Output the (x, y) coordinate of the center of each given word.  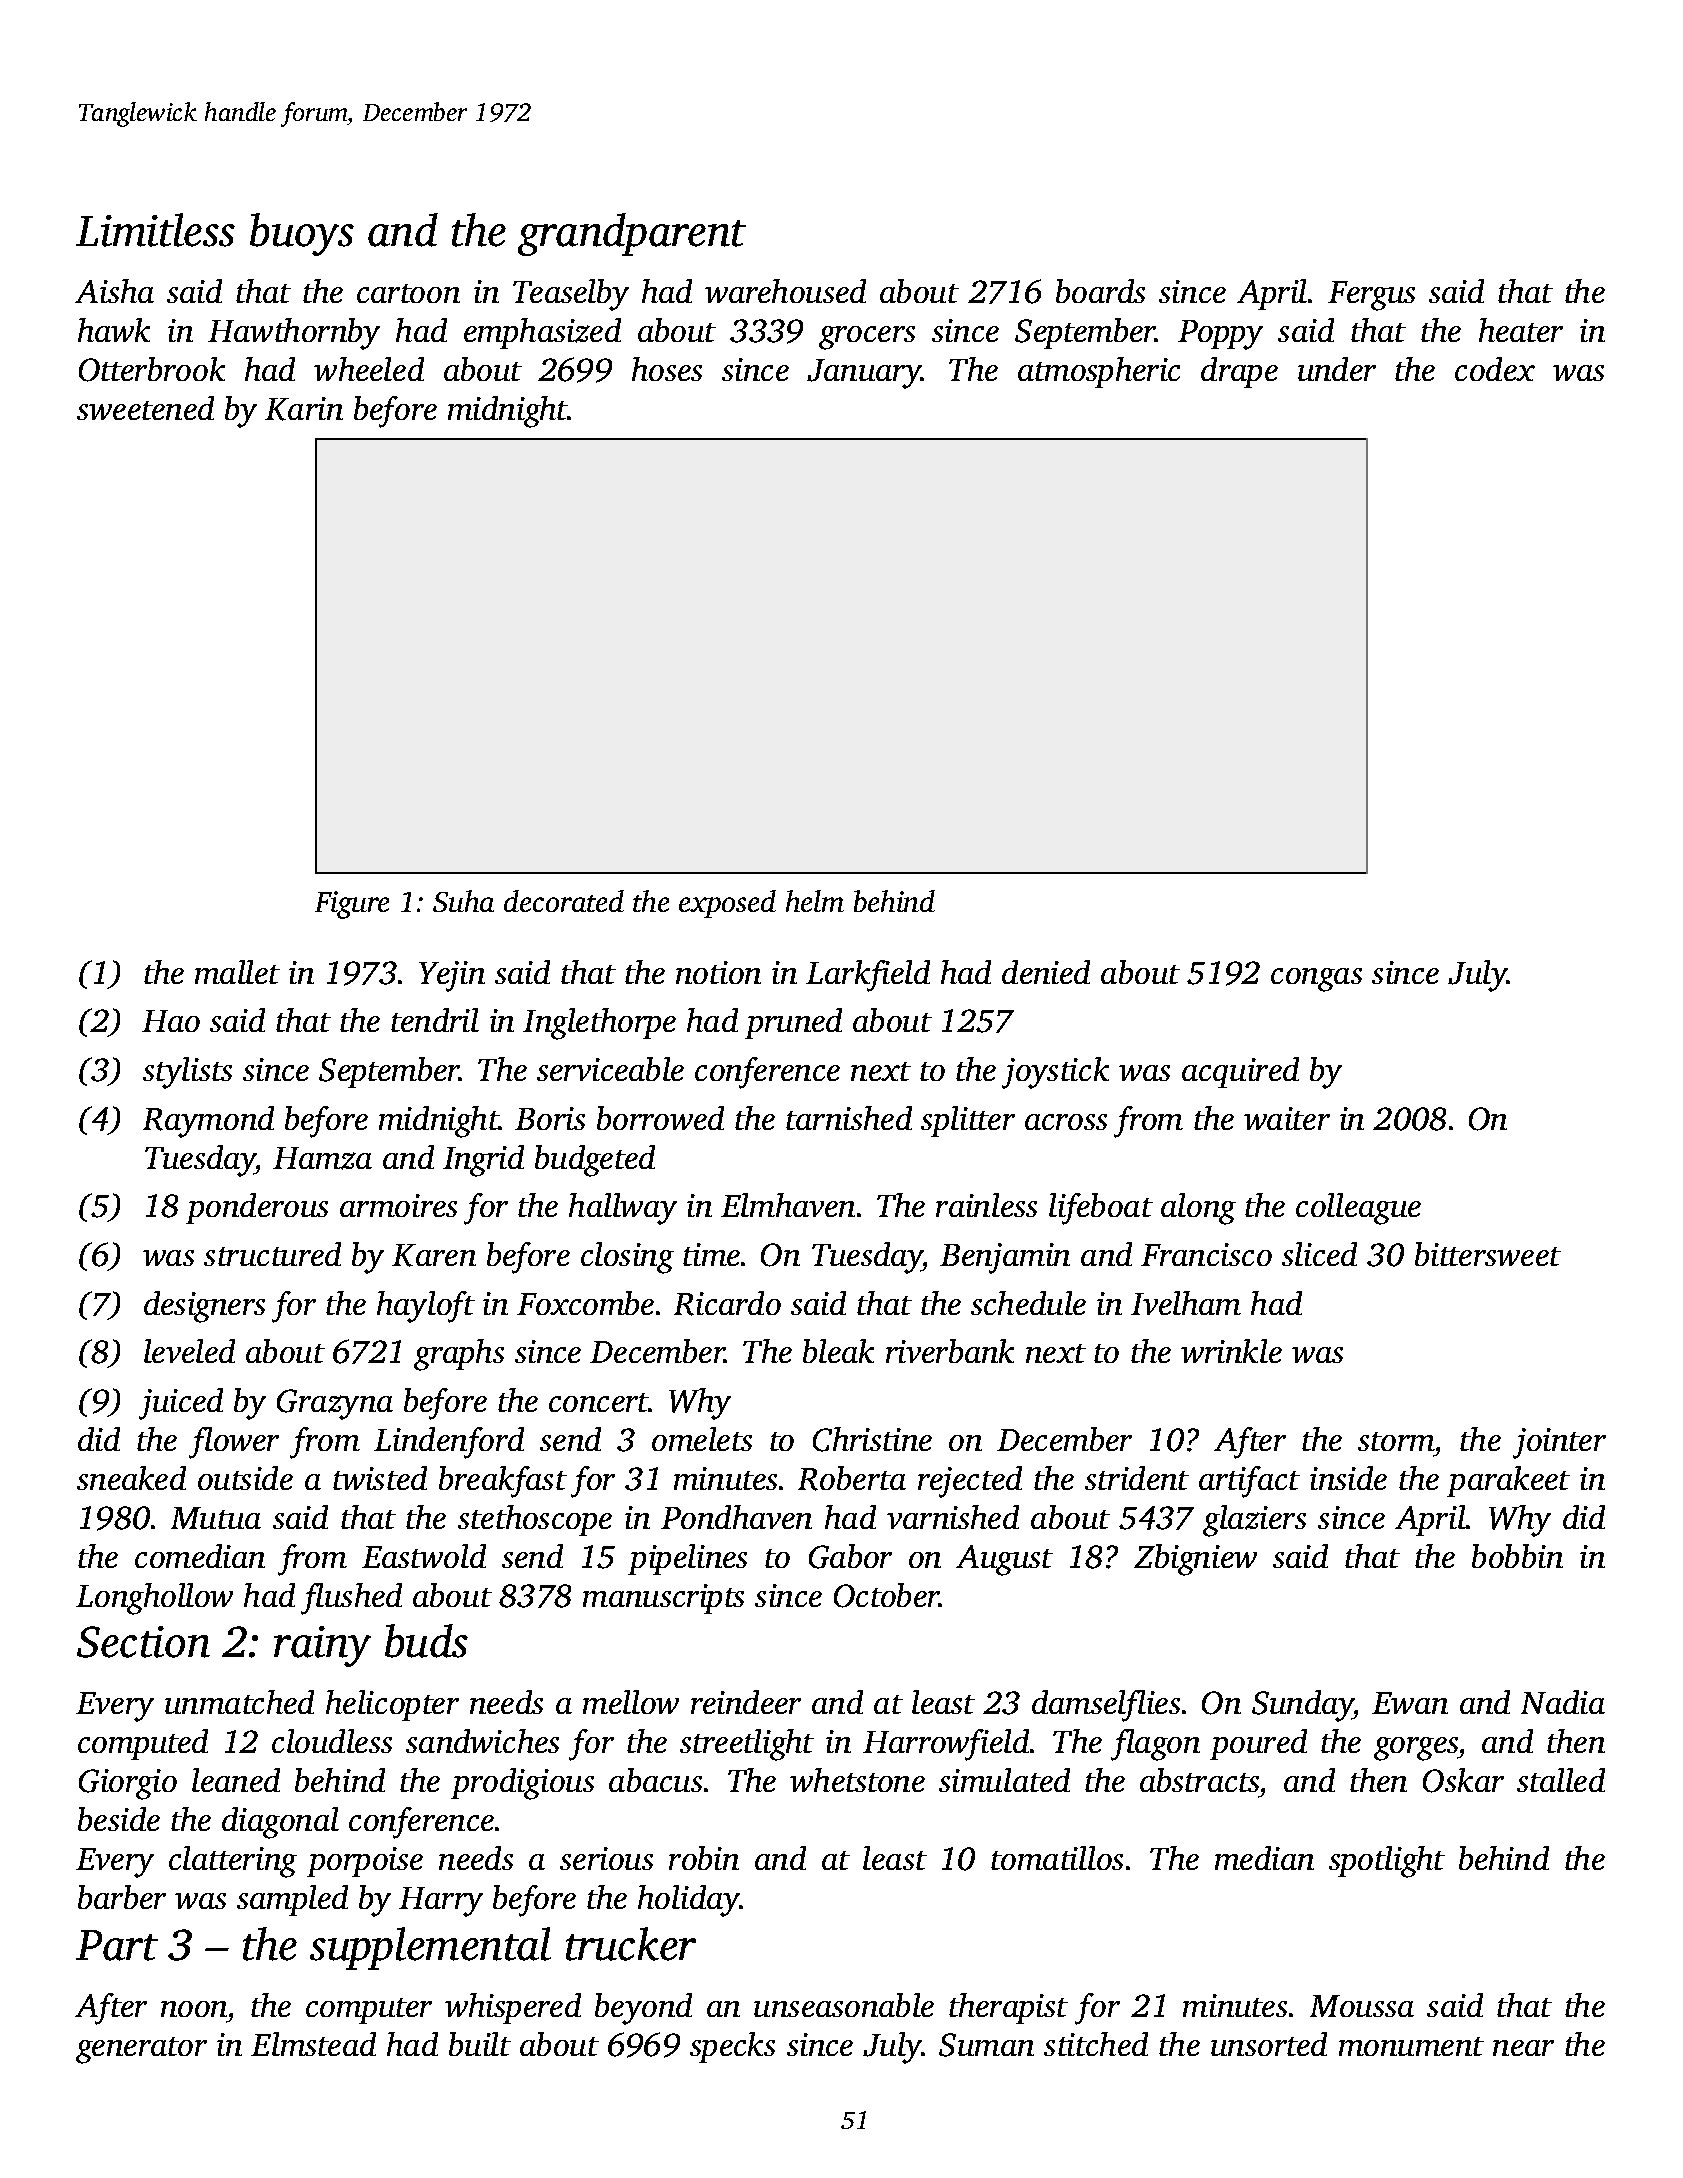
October (886, 1595)
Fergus (1371, 296)
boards (1100, 291)
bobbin (1517, 1556)
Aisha (114, 291)
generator (141, 2050)
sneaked (131, 1478)
